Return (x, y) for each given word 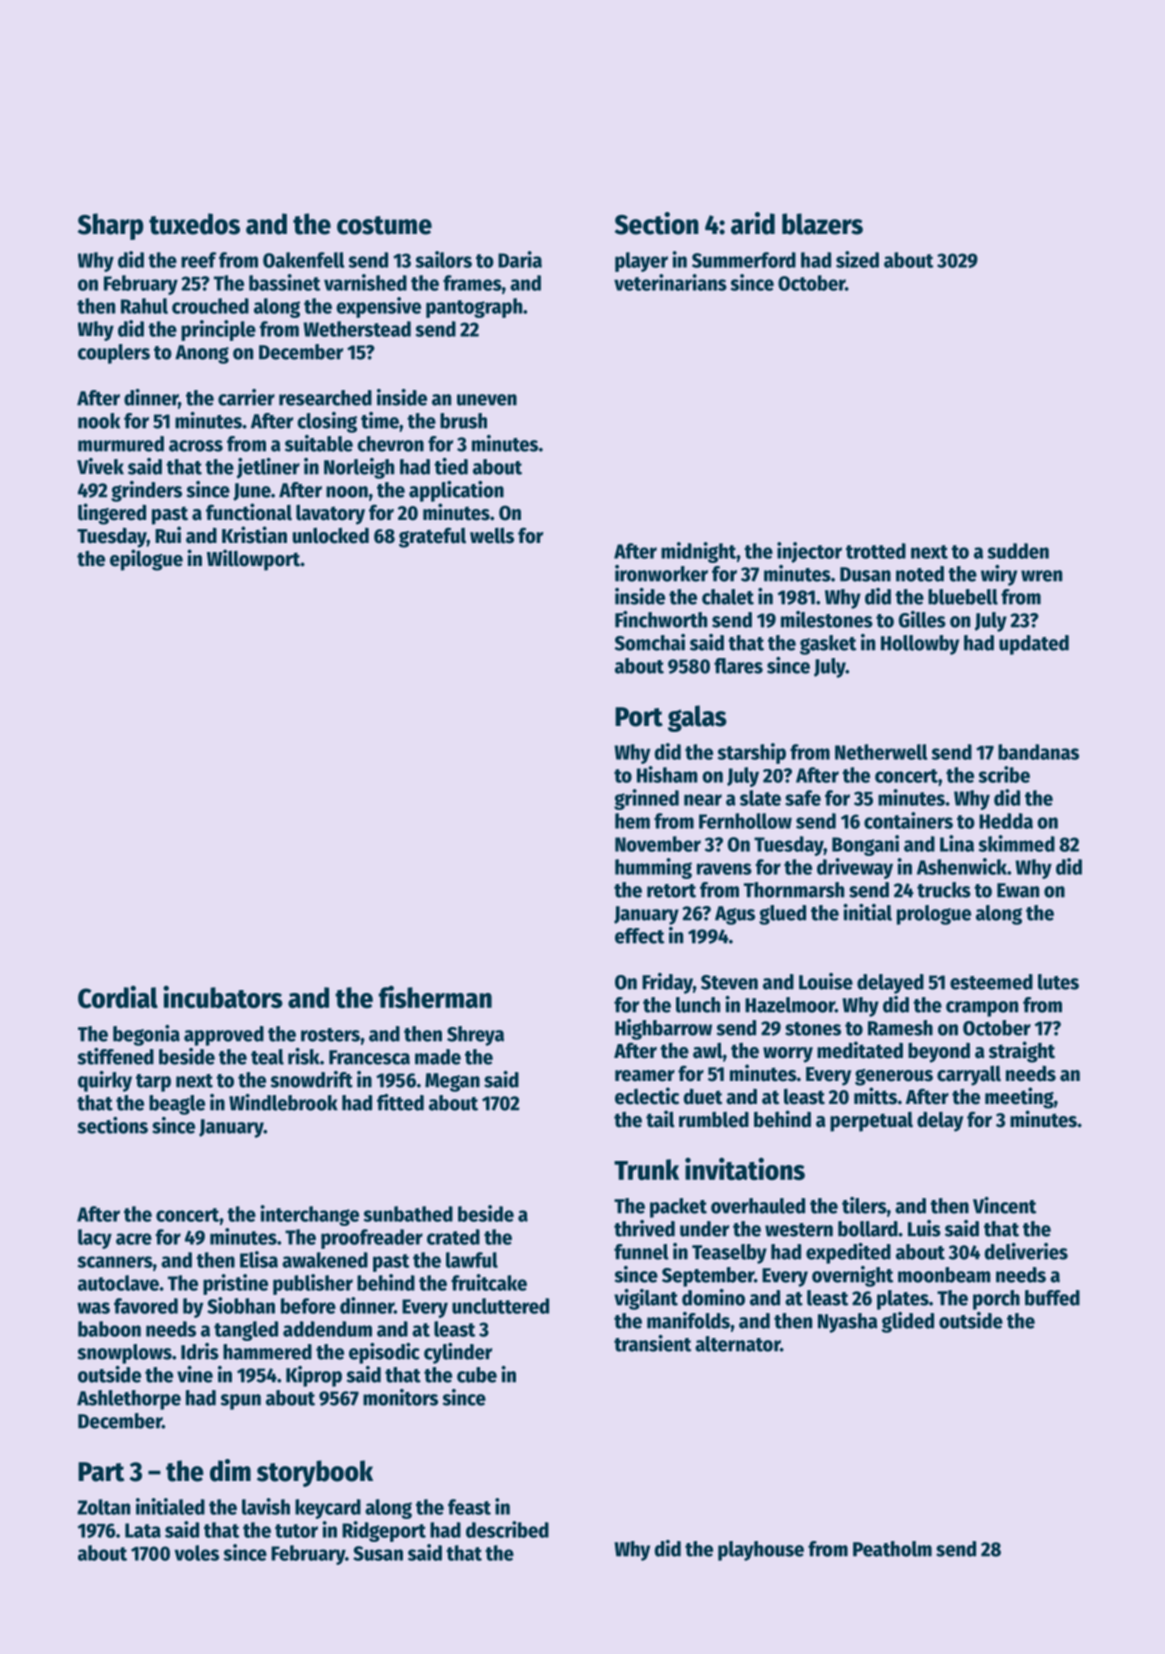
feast (469, 1507)
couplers (114, 354)
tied (451, 466)
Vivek (100, 466)
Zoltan (103, 1507)
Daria (520, 259)
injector (809, 552)
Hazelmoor (790, 1005)
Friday (667, 983)
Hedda (1006, 821)
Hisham (667, 774)
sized (857, 259)
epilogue (146, 560)
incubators (223, 996)
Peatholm (892, 1549)
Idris (200, 1351)
